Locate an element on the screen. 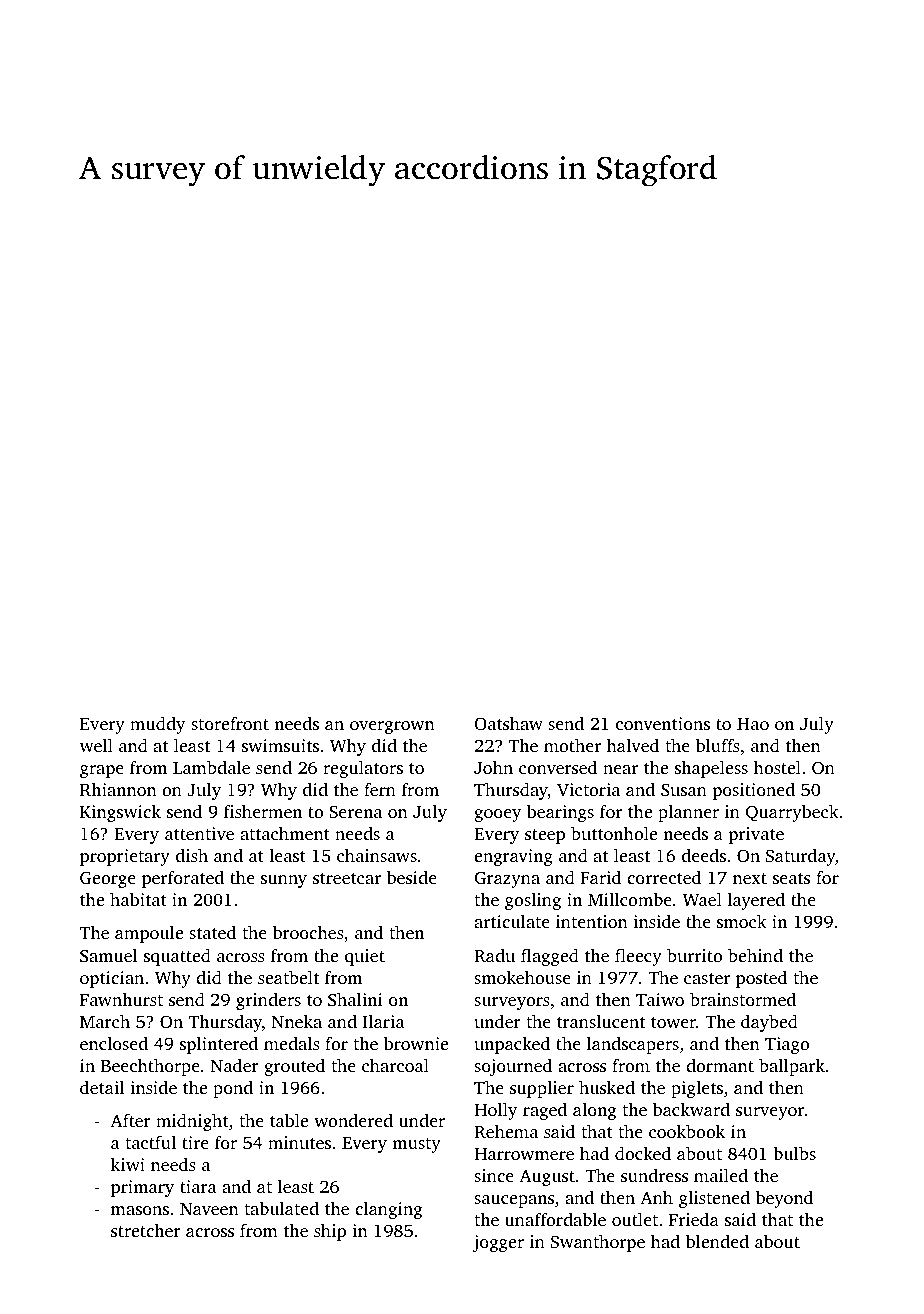 This screenshot has width=924, height=1314. shapeless is located at coordinates (711, 769).
